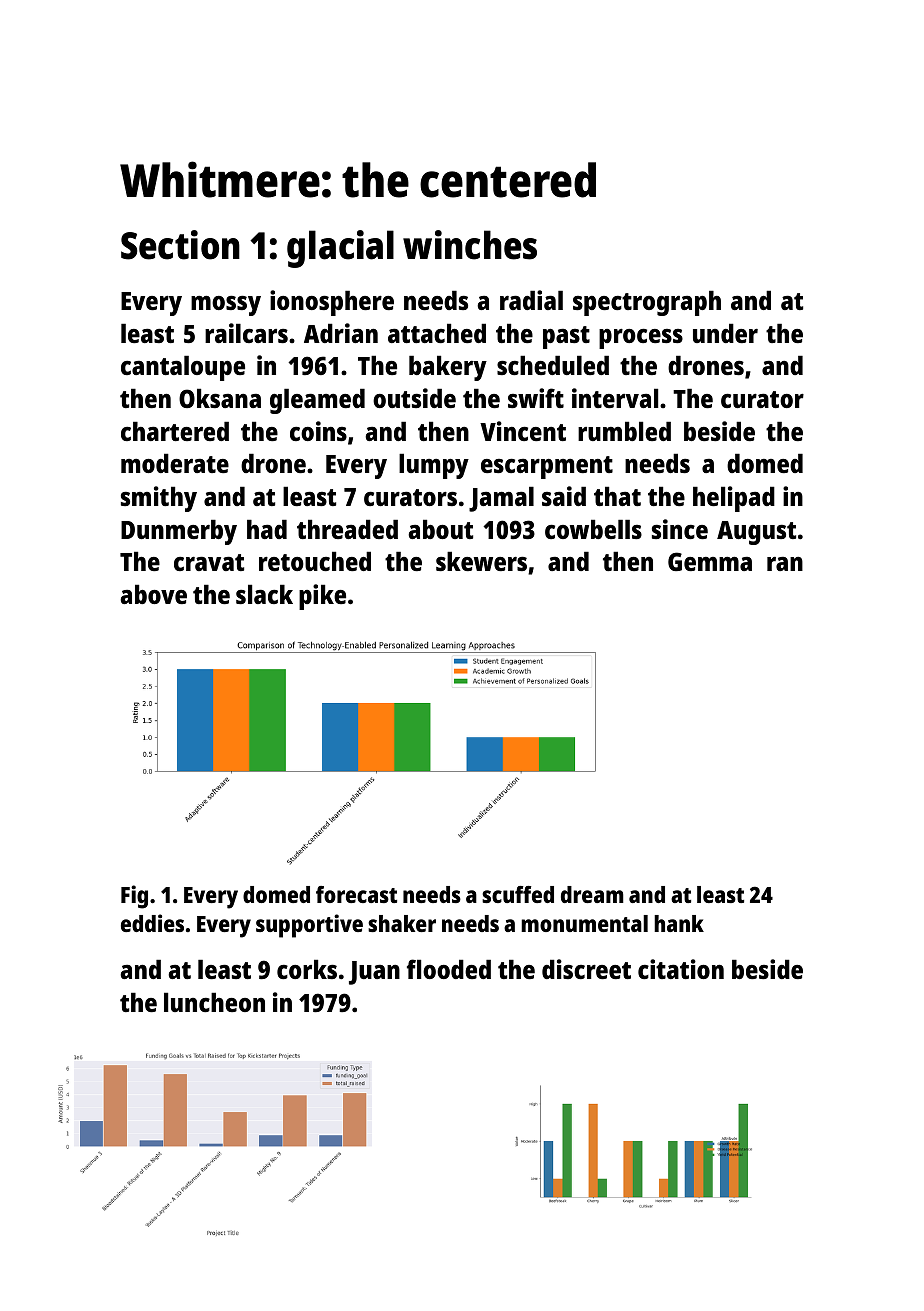 The height and width of the document is (1311, 924). I want to click on Adrian, so click(341, 333).
